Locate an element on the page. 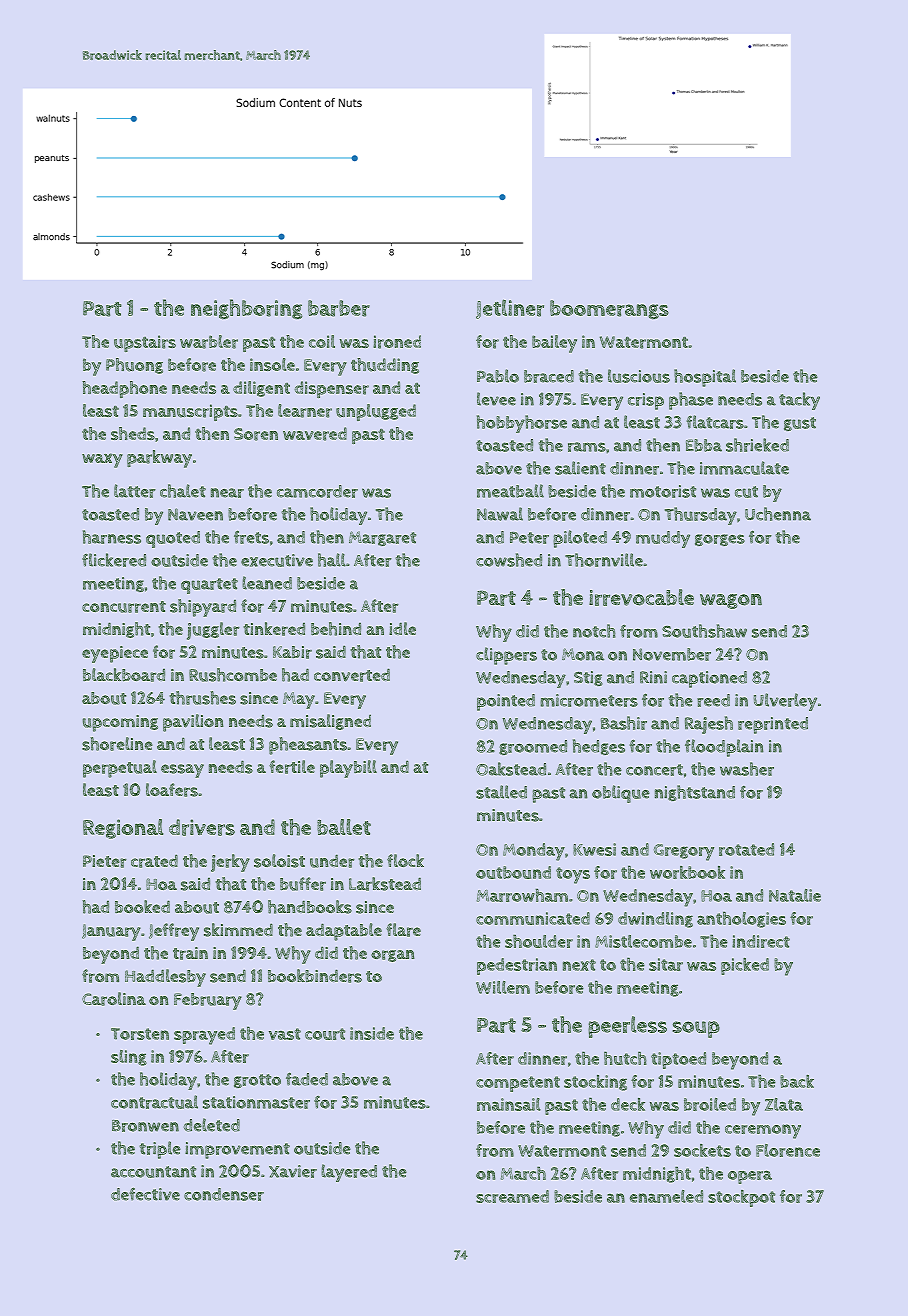 The width and height of the document is (908, 1316). stalled is located at coordinates (501, 792).
